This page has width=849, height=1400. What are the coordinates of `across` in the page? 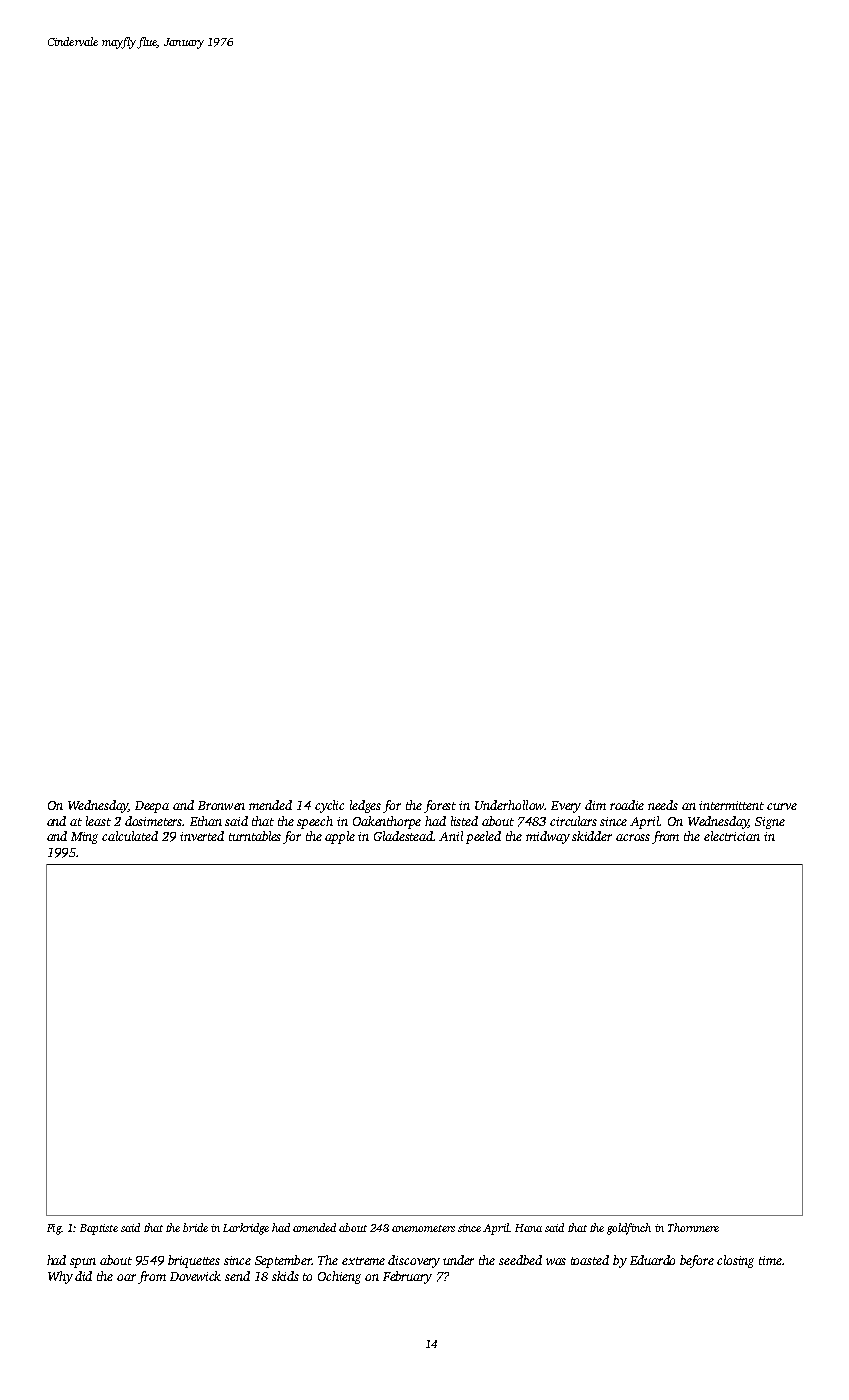 It's located at (633, 837).
